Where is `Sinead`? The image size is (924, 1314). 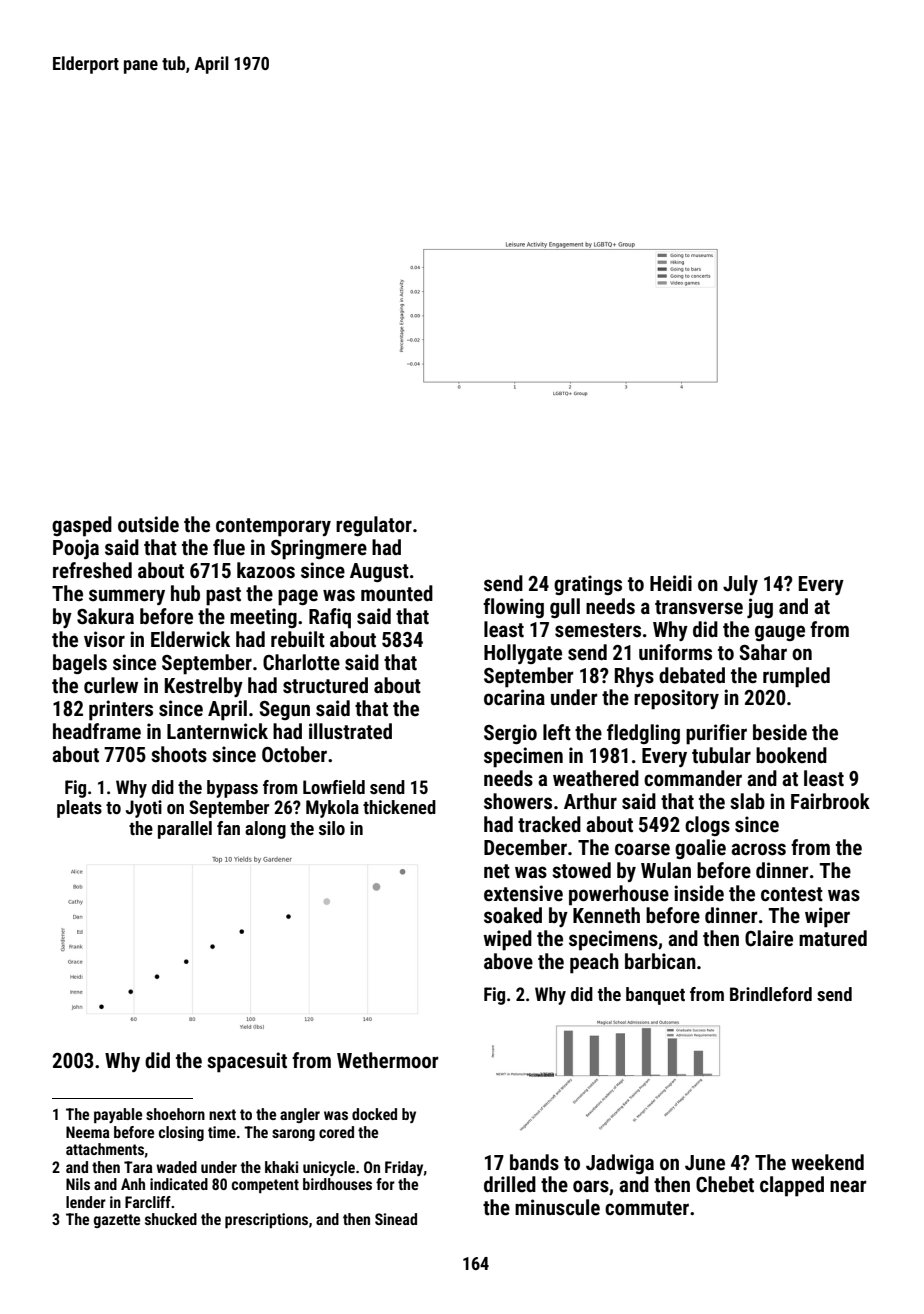
Sinead is located at coordinates (396, 1219).
